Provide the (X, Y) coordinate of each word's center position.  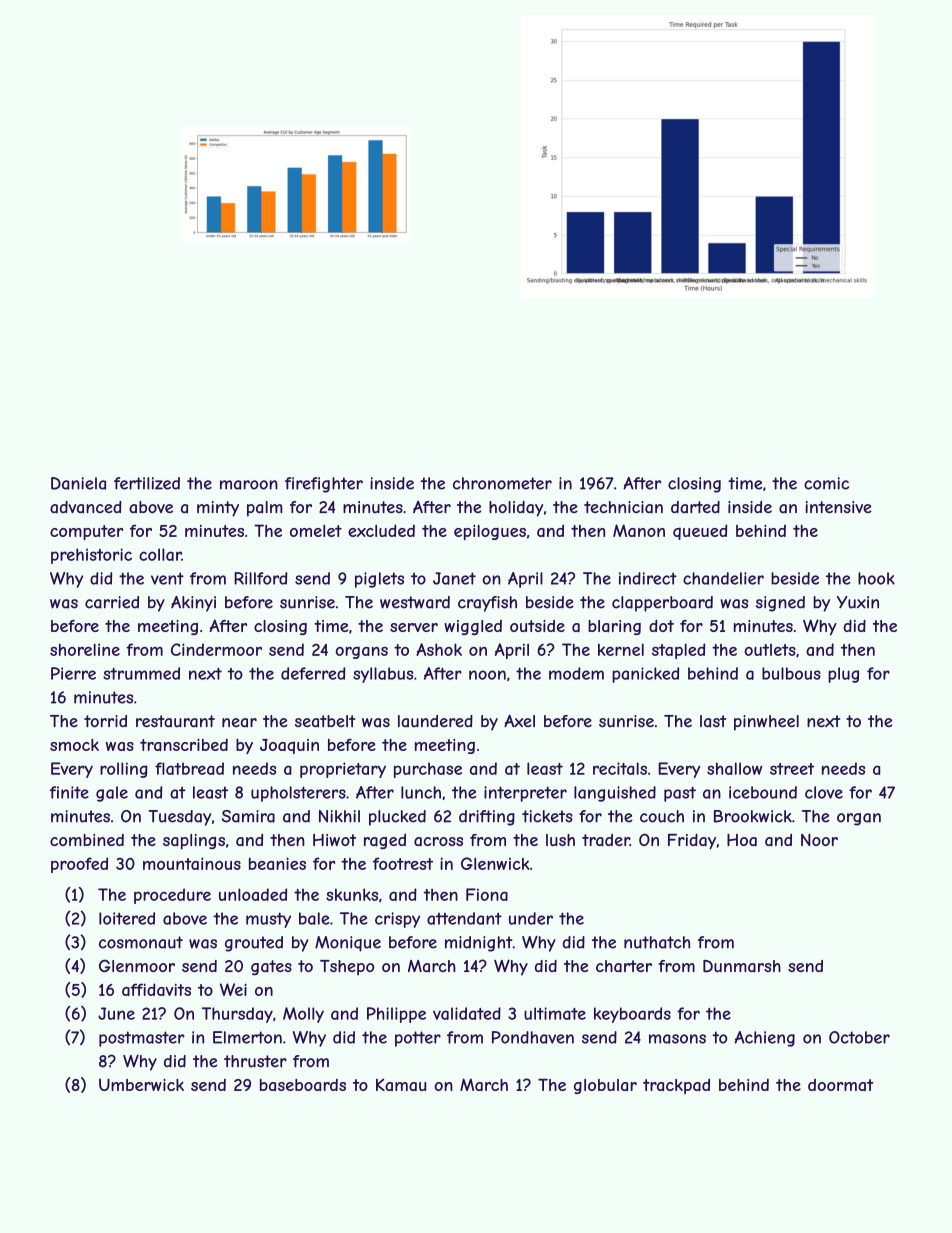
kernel (621, 649)
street (792, 769)
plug (843, 675)
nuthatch (657, 942)
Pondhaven (533, 1037)
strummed (141, 673)
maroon (249, 485)
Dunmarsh (742, 966)
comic (826, 483)
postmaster (142, 1039)
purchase (428, 770)
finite (69, 792)
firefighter (324, 485)
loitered (127, 918)
